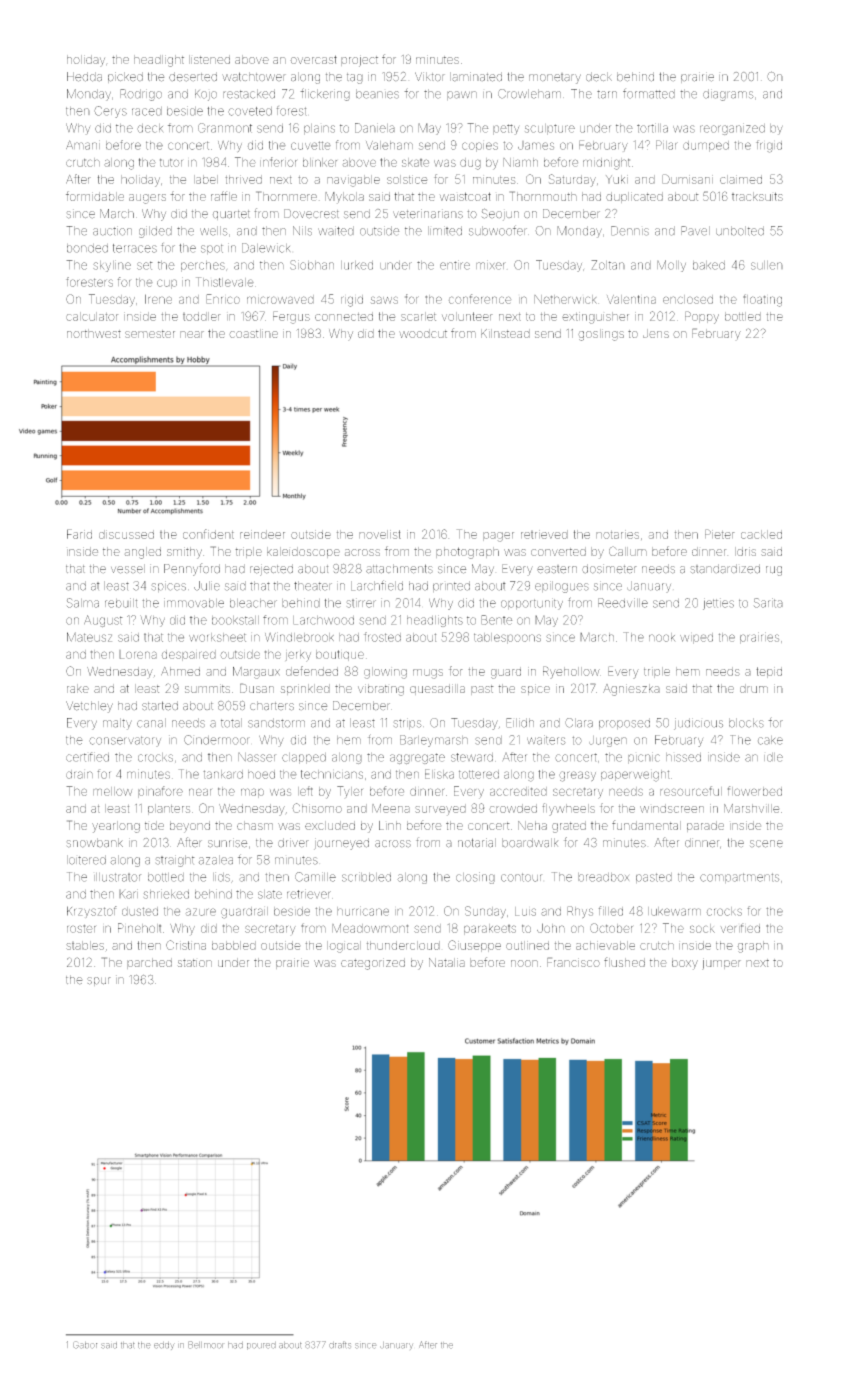  What do you see at coordinates (389, 145) in the document?
I see `Valeham` at bounding box center [389, 145].
